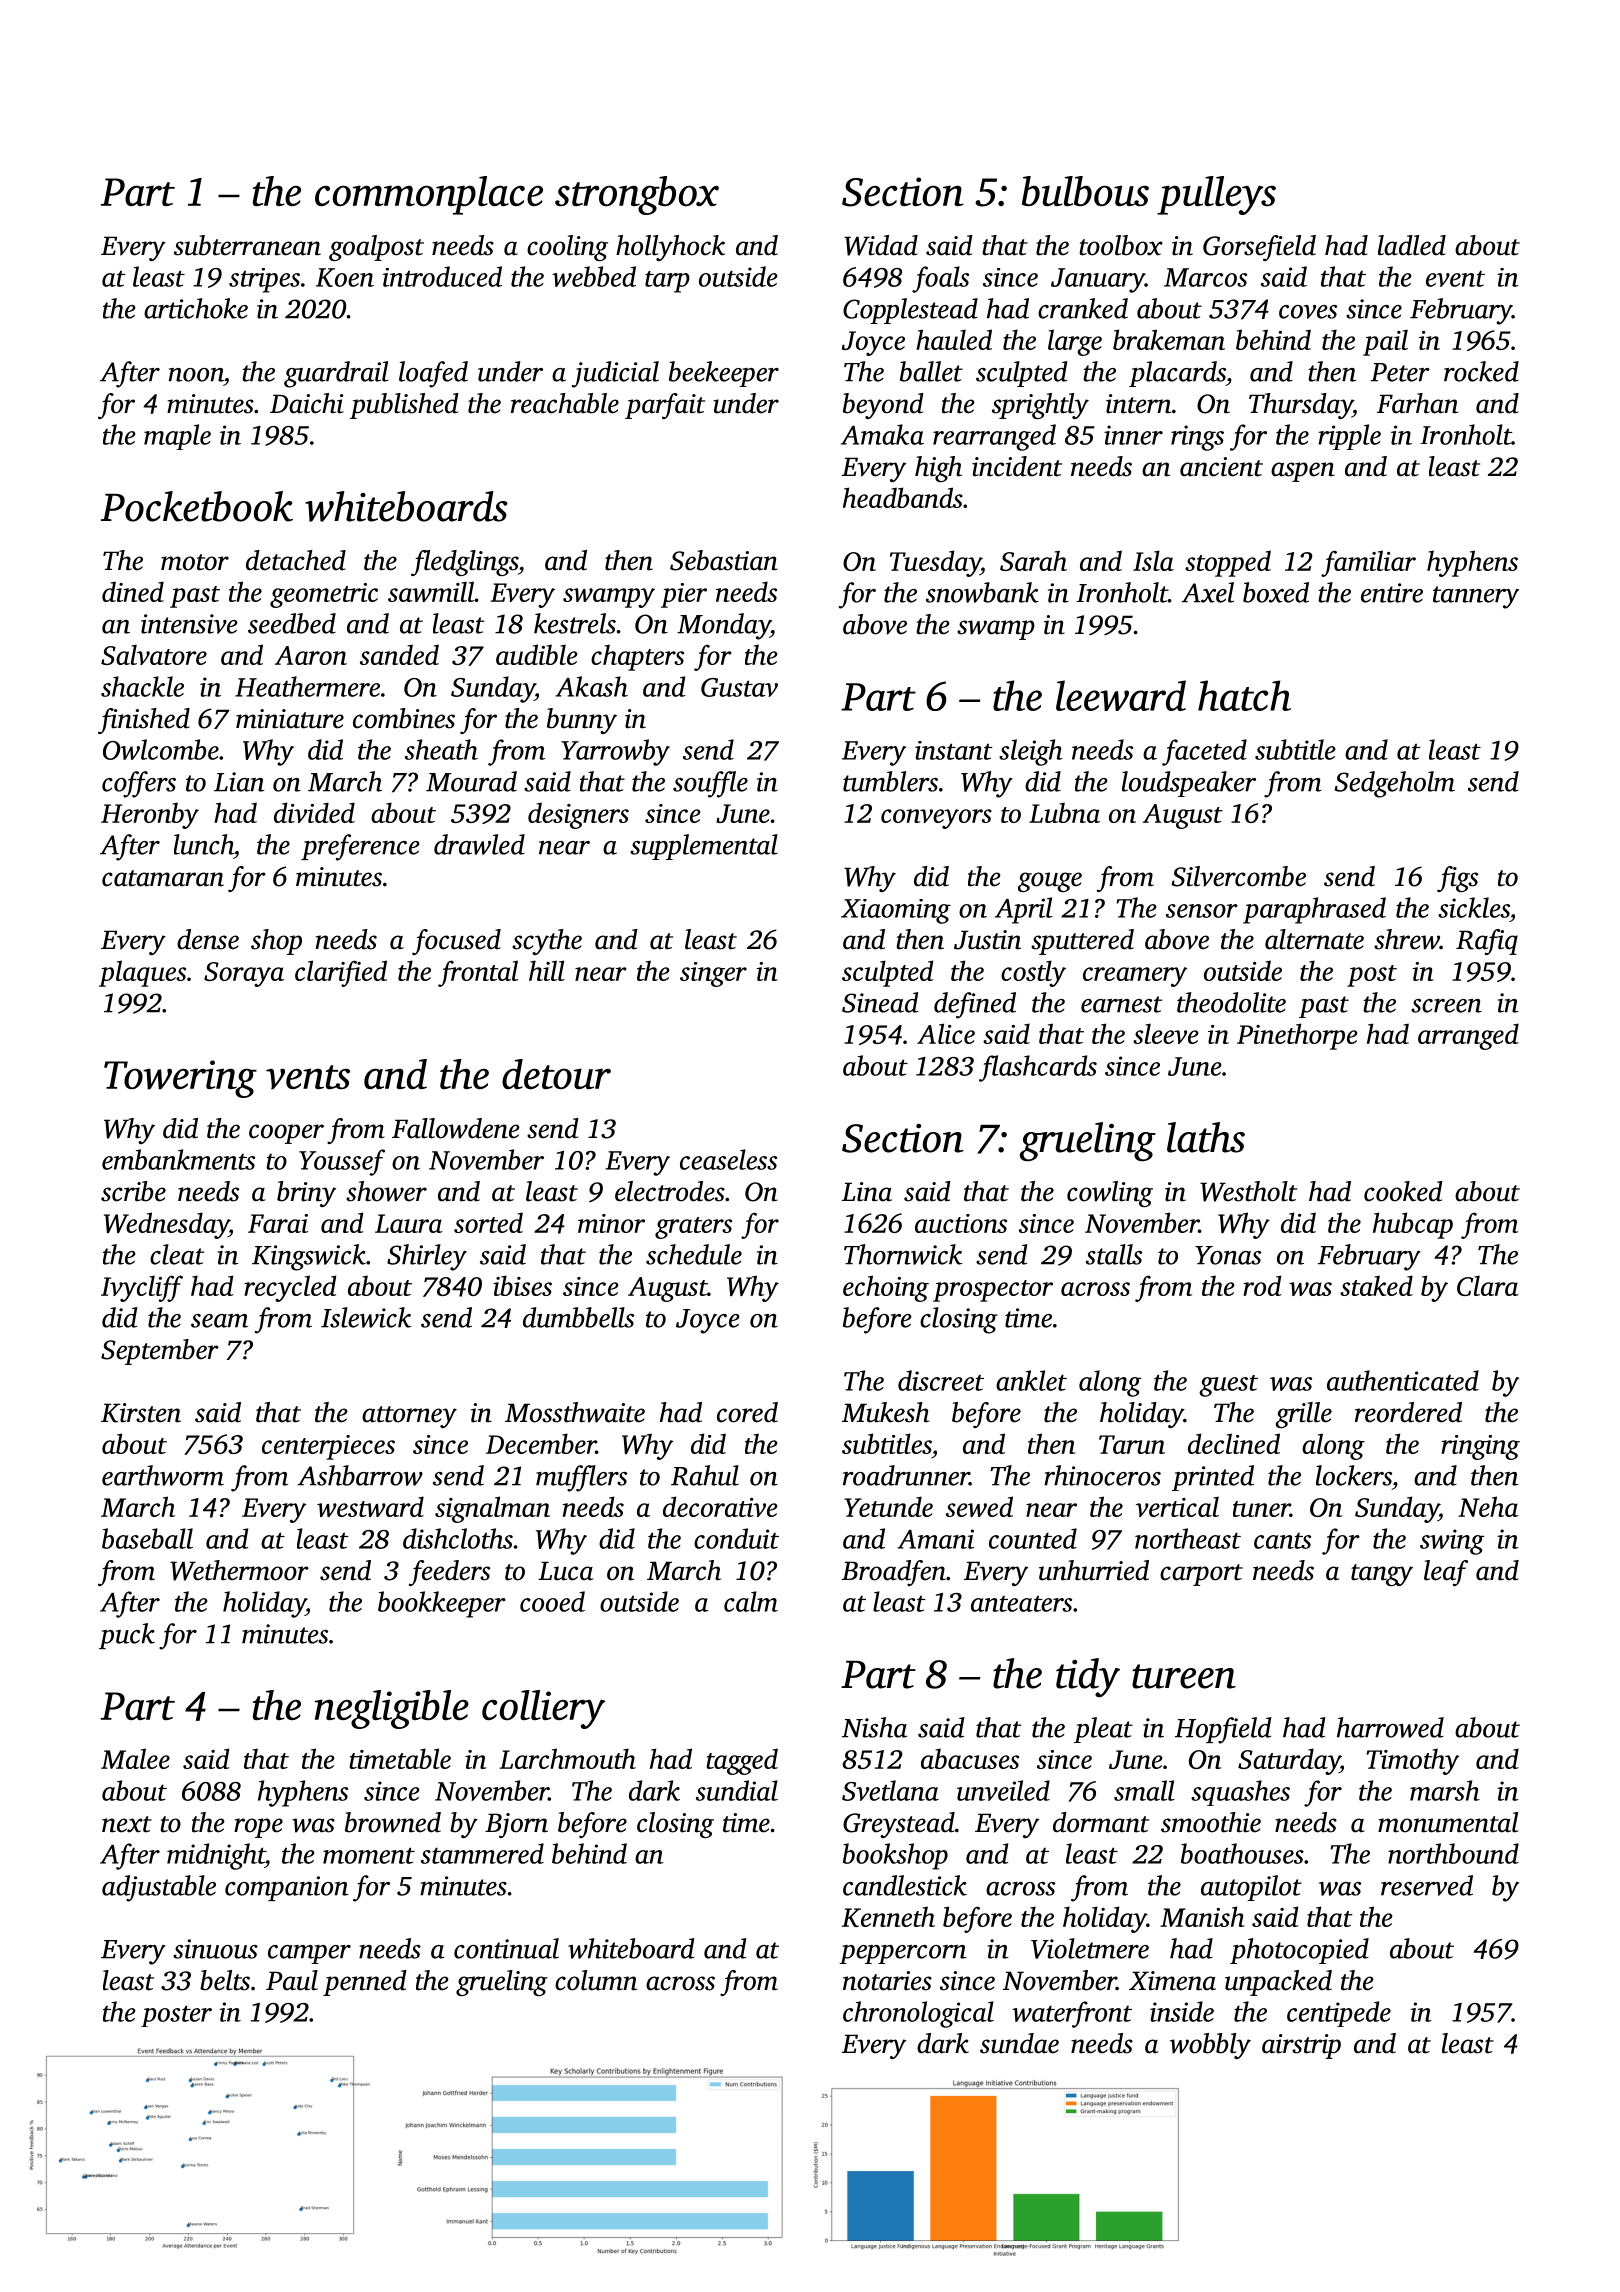 This document has height=2292, width=1620. I want to click on commonplace, so click(429, 195).
